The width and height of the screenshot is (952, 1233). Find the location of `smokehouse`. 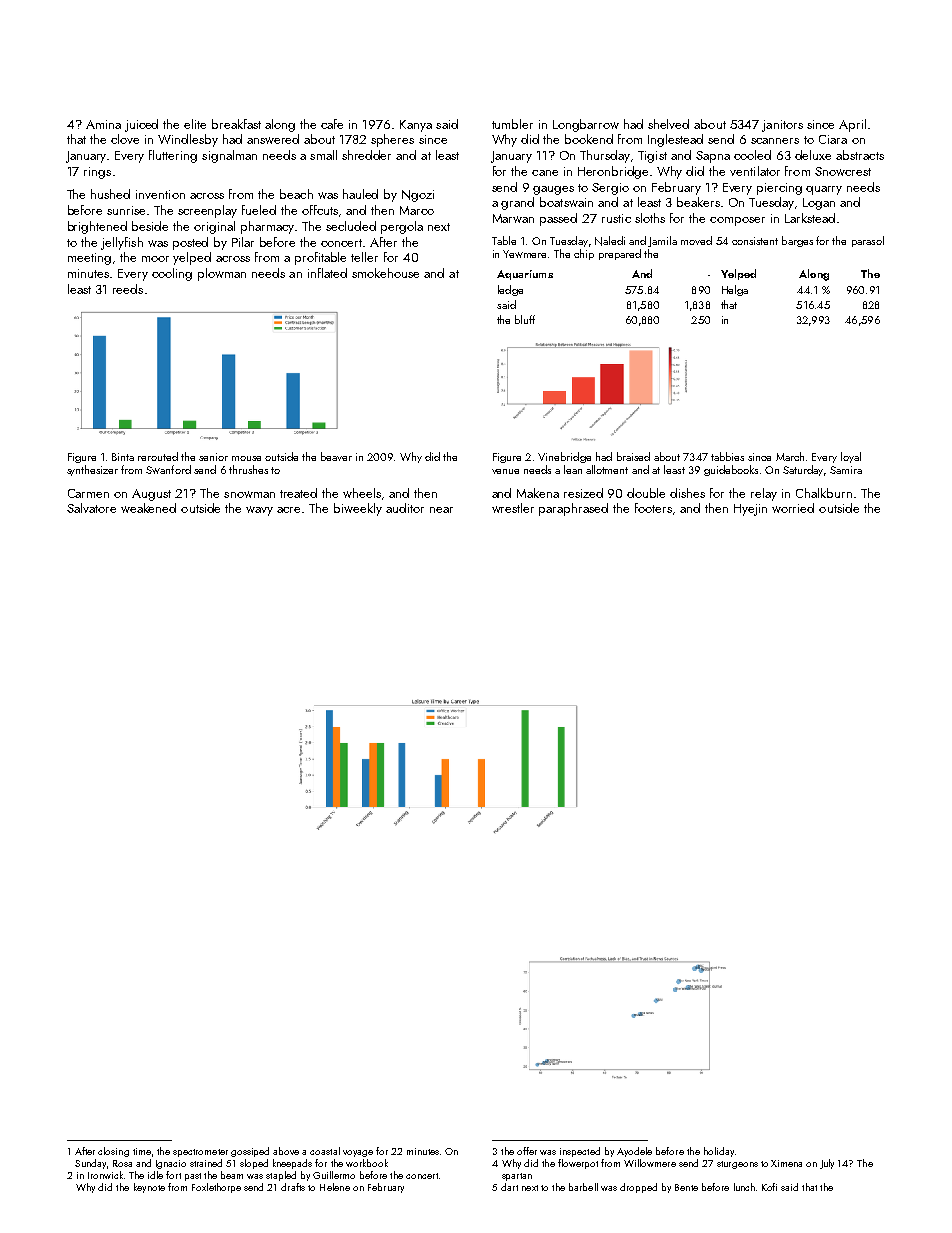

smokehouse is located at coordinates (385, 273).
